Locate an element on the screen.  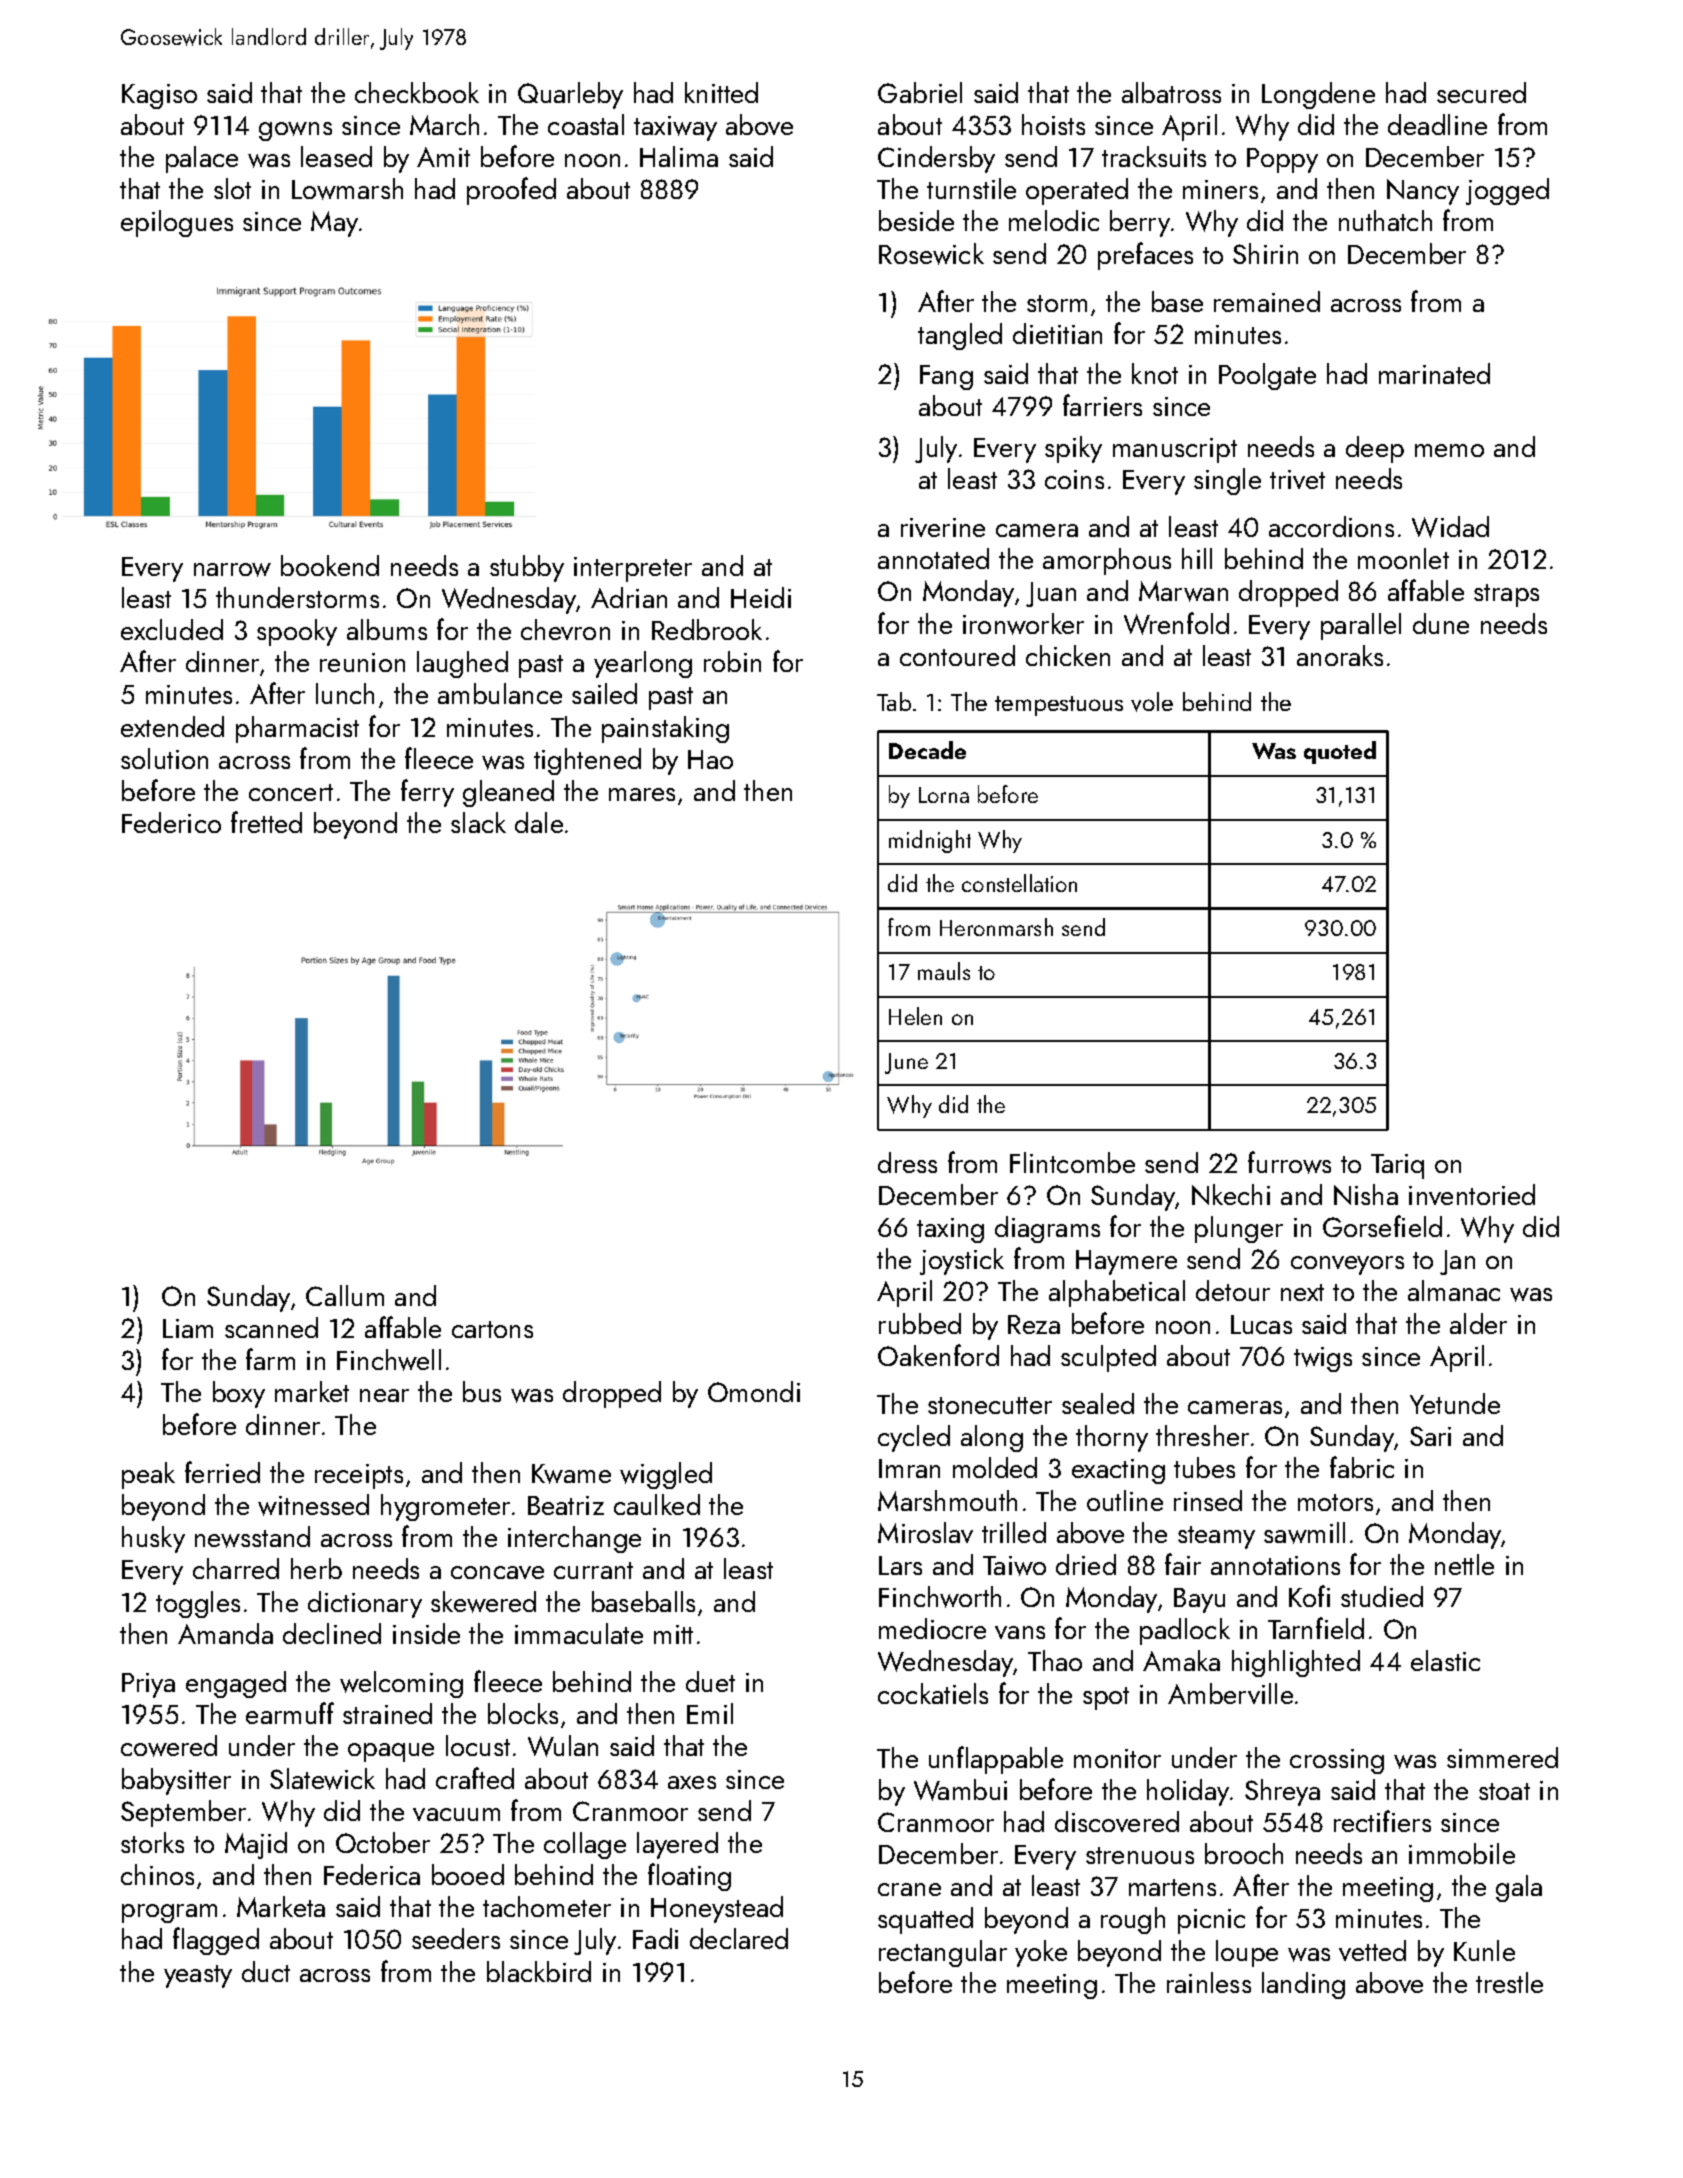
Federico is located at coordinates (171, 822).
